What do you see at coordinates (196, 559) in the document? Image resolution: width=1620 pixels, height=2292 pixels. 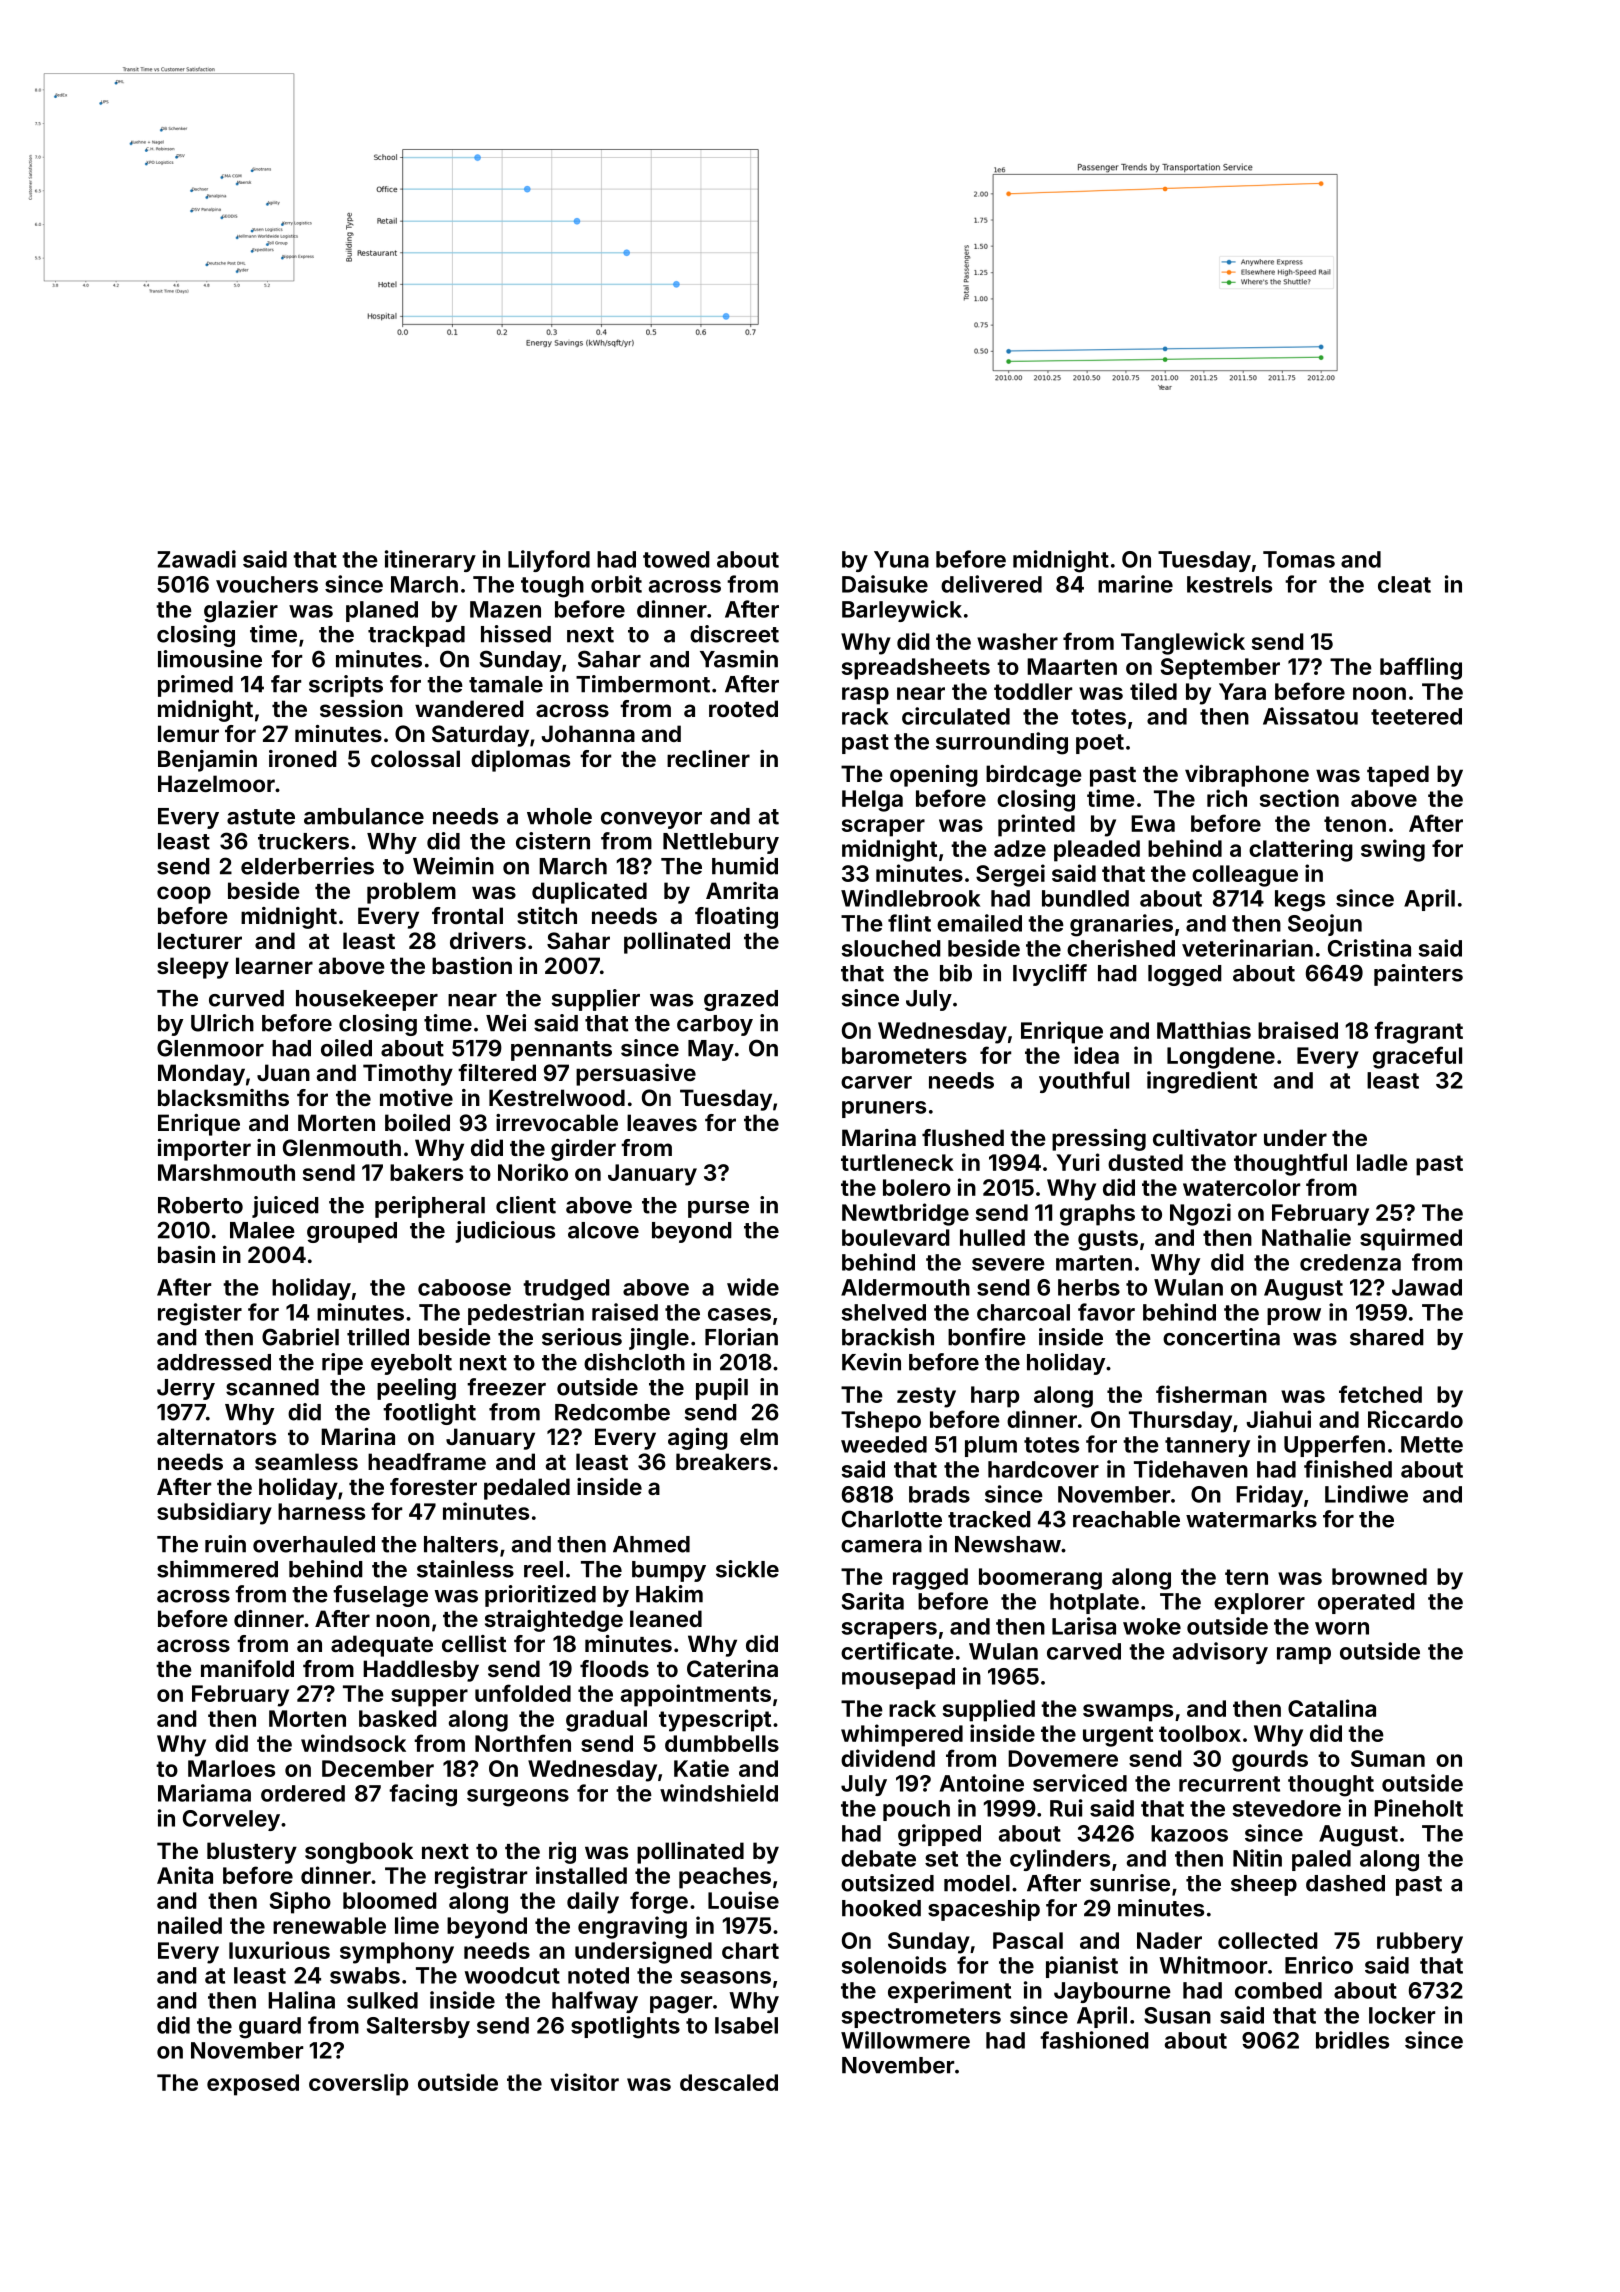 I see `Zawadi` at bounding box center [196, 559].
